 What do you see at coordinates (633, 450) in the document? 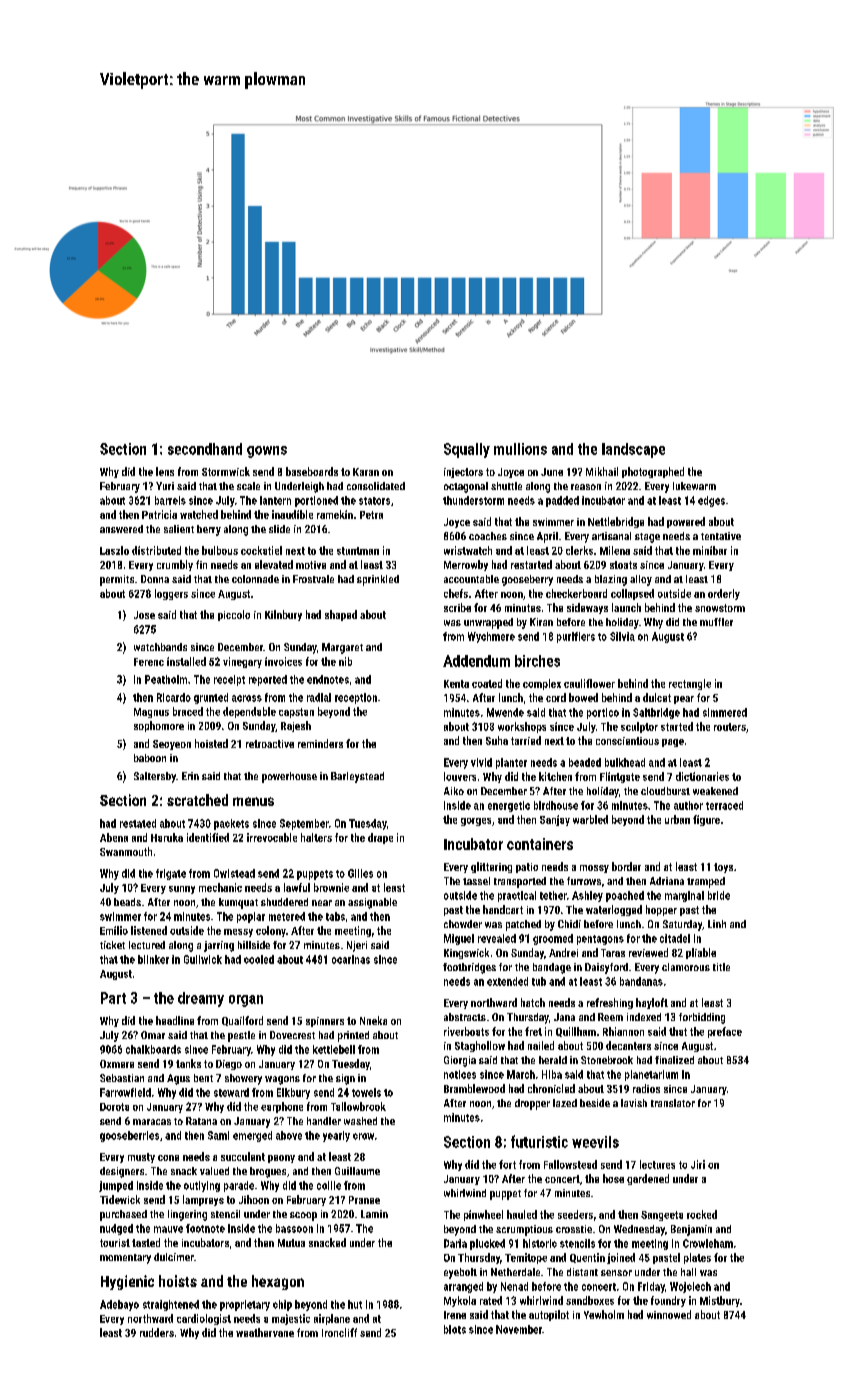
I see `landscape` at bounding box center [633, 450].
